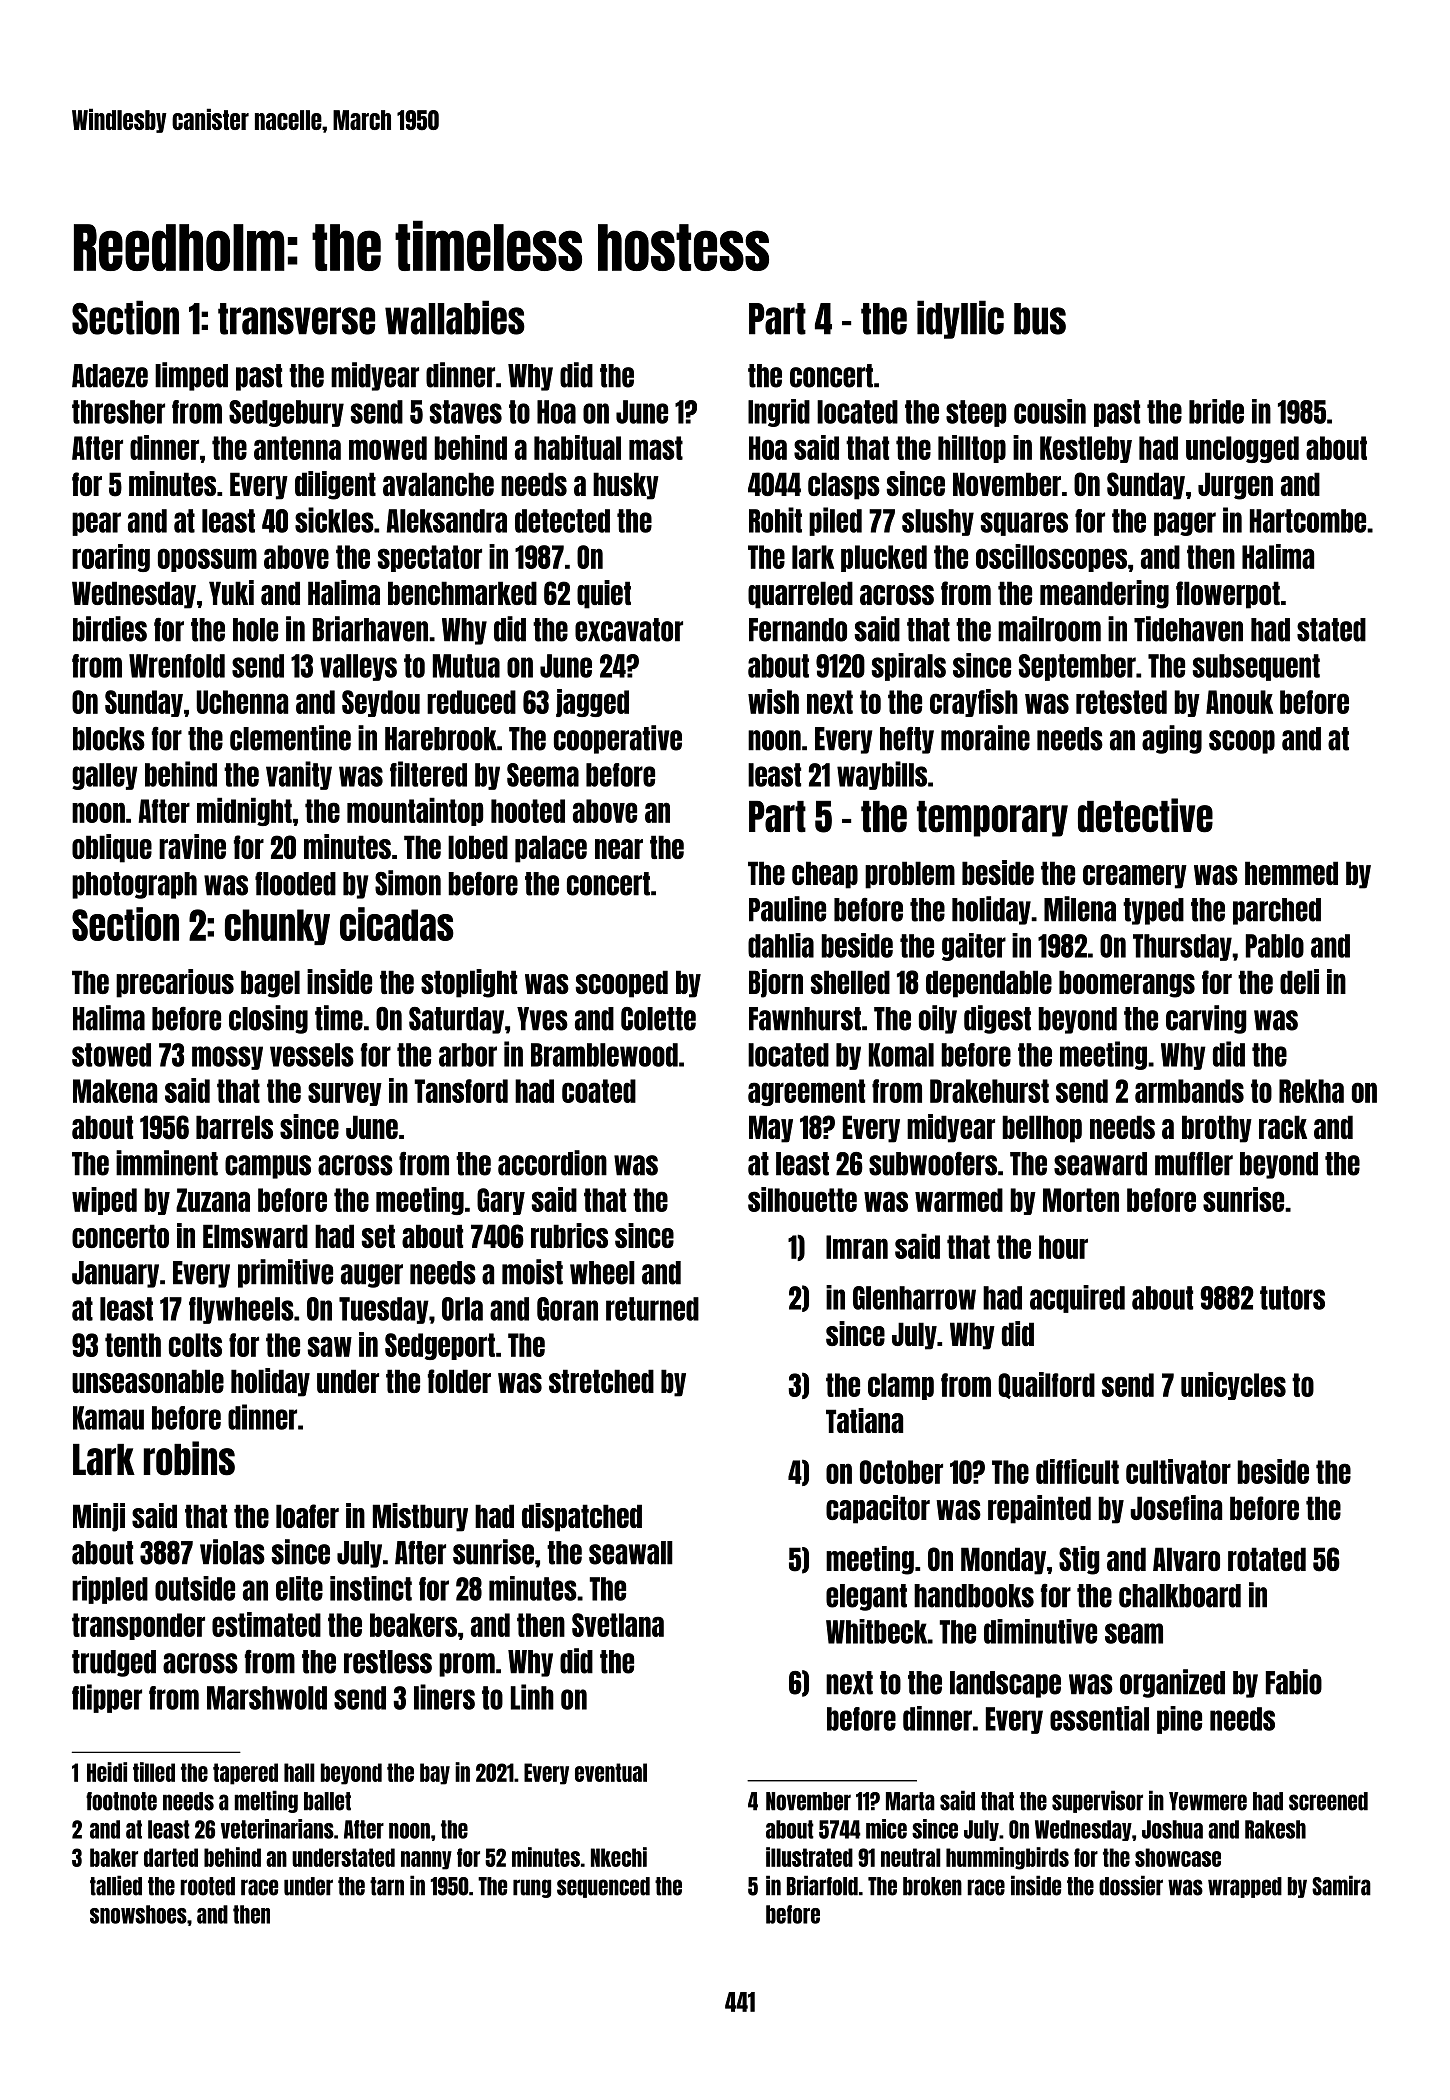 This screenshot has width=1450, height=2100. Describe the element at coordinates (378, 1236) in the screenshot. I see `set` at that location.
